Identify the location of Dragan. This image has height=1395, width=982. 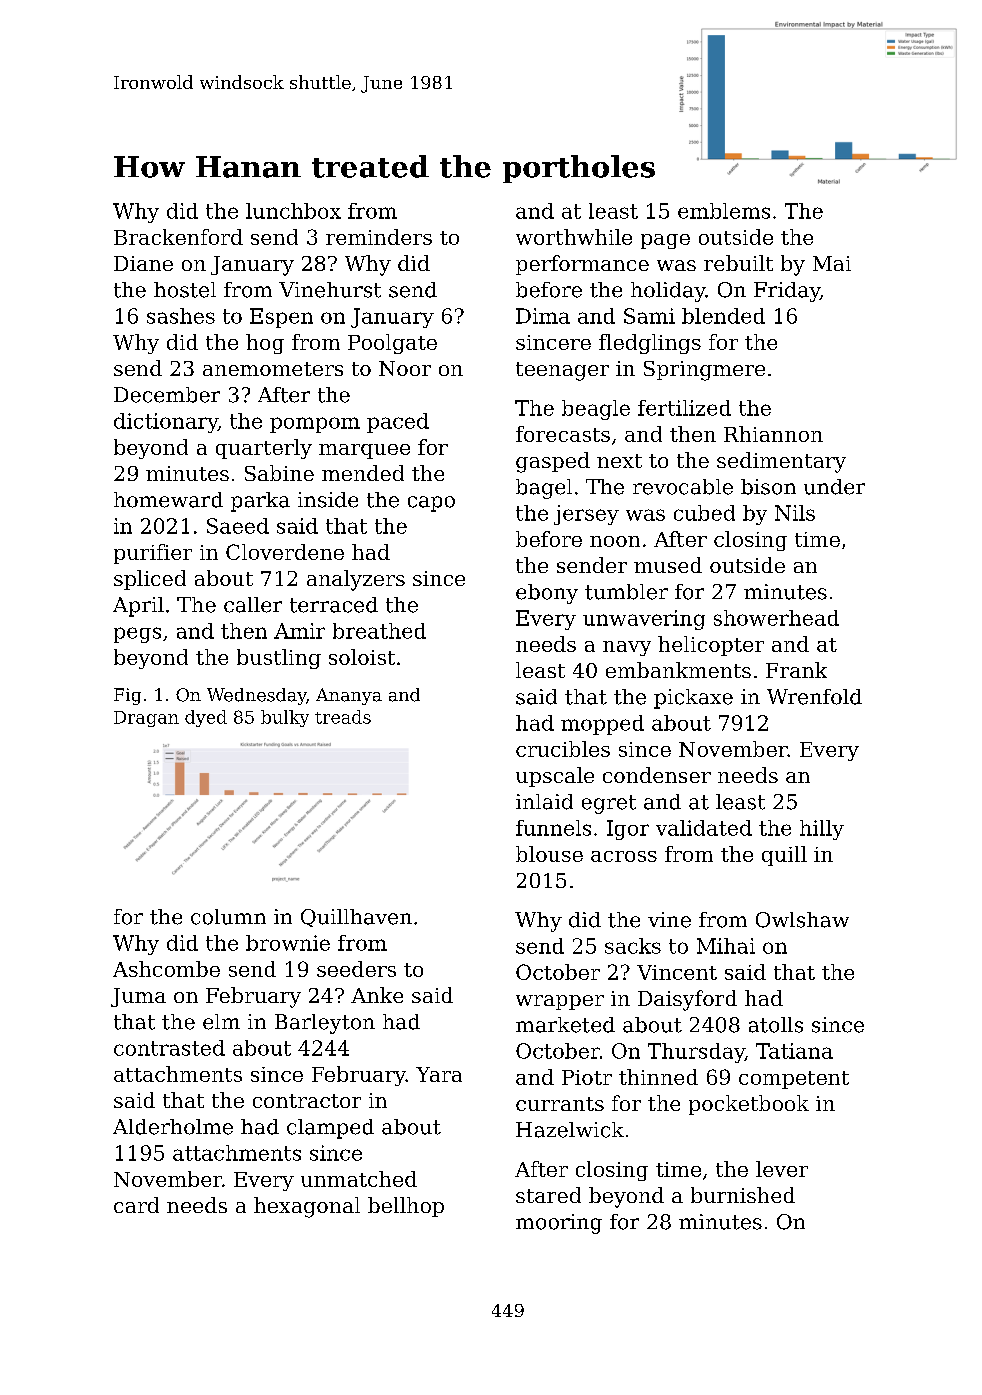
(146, 719).
